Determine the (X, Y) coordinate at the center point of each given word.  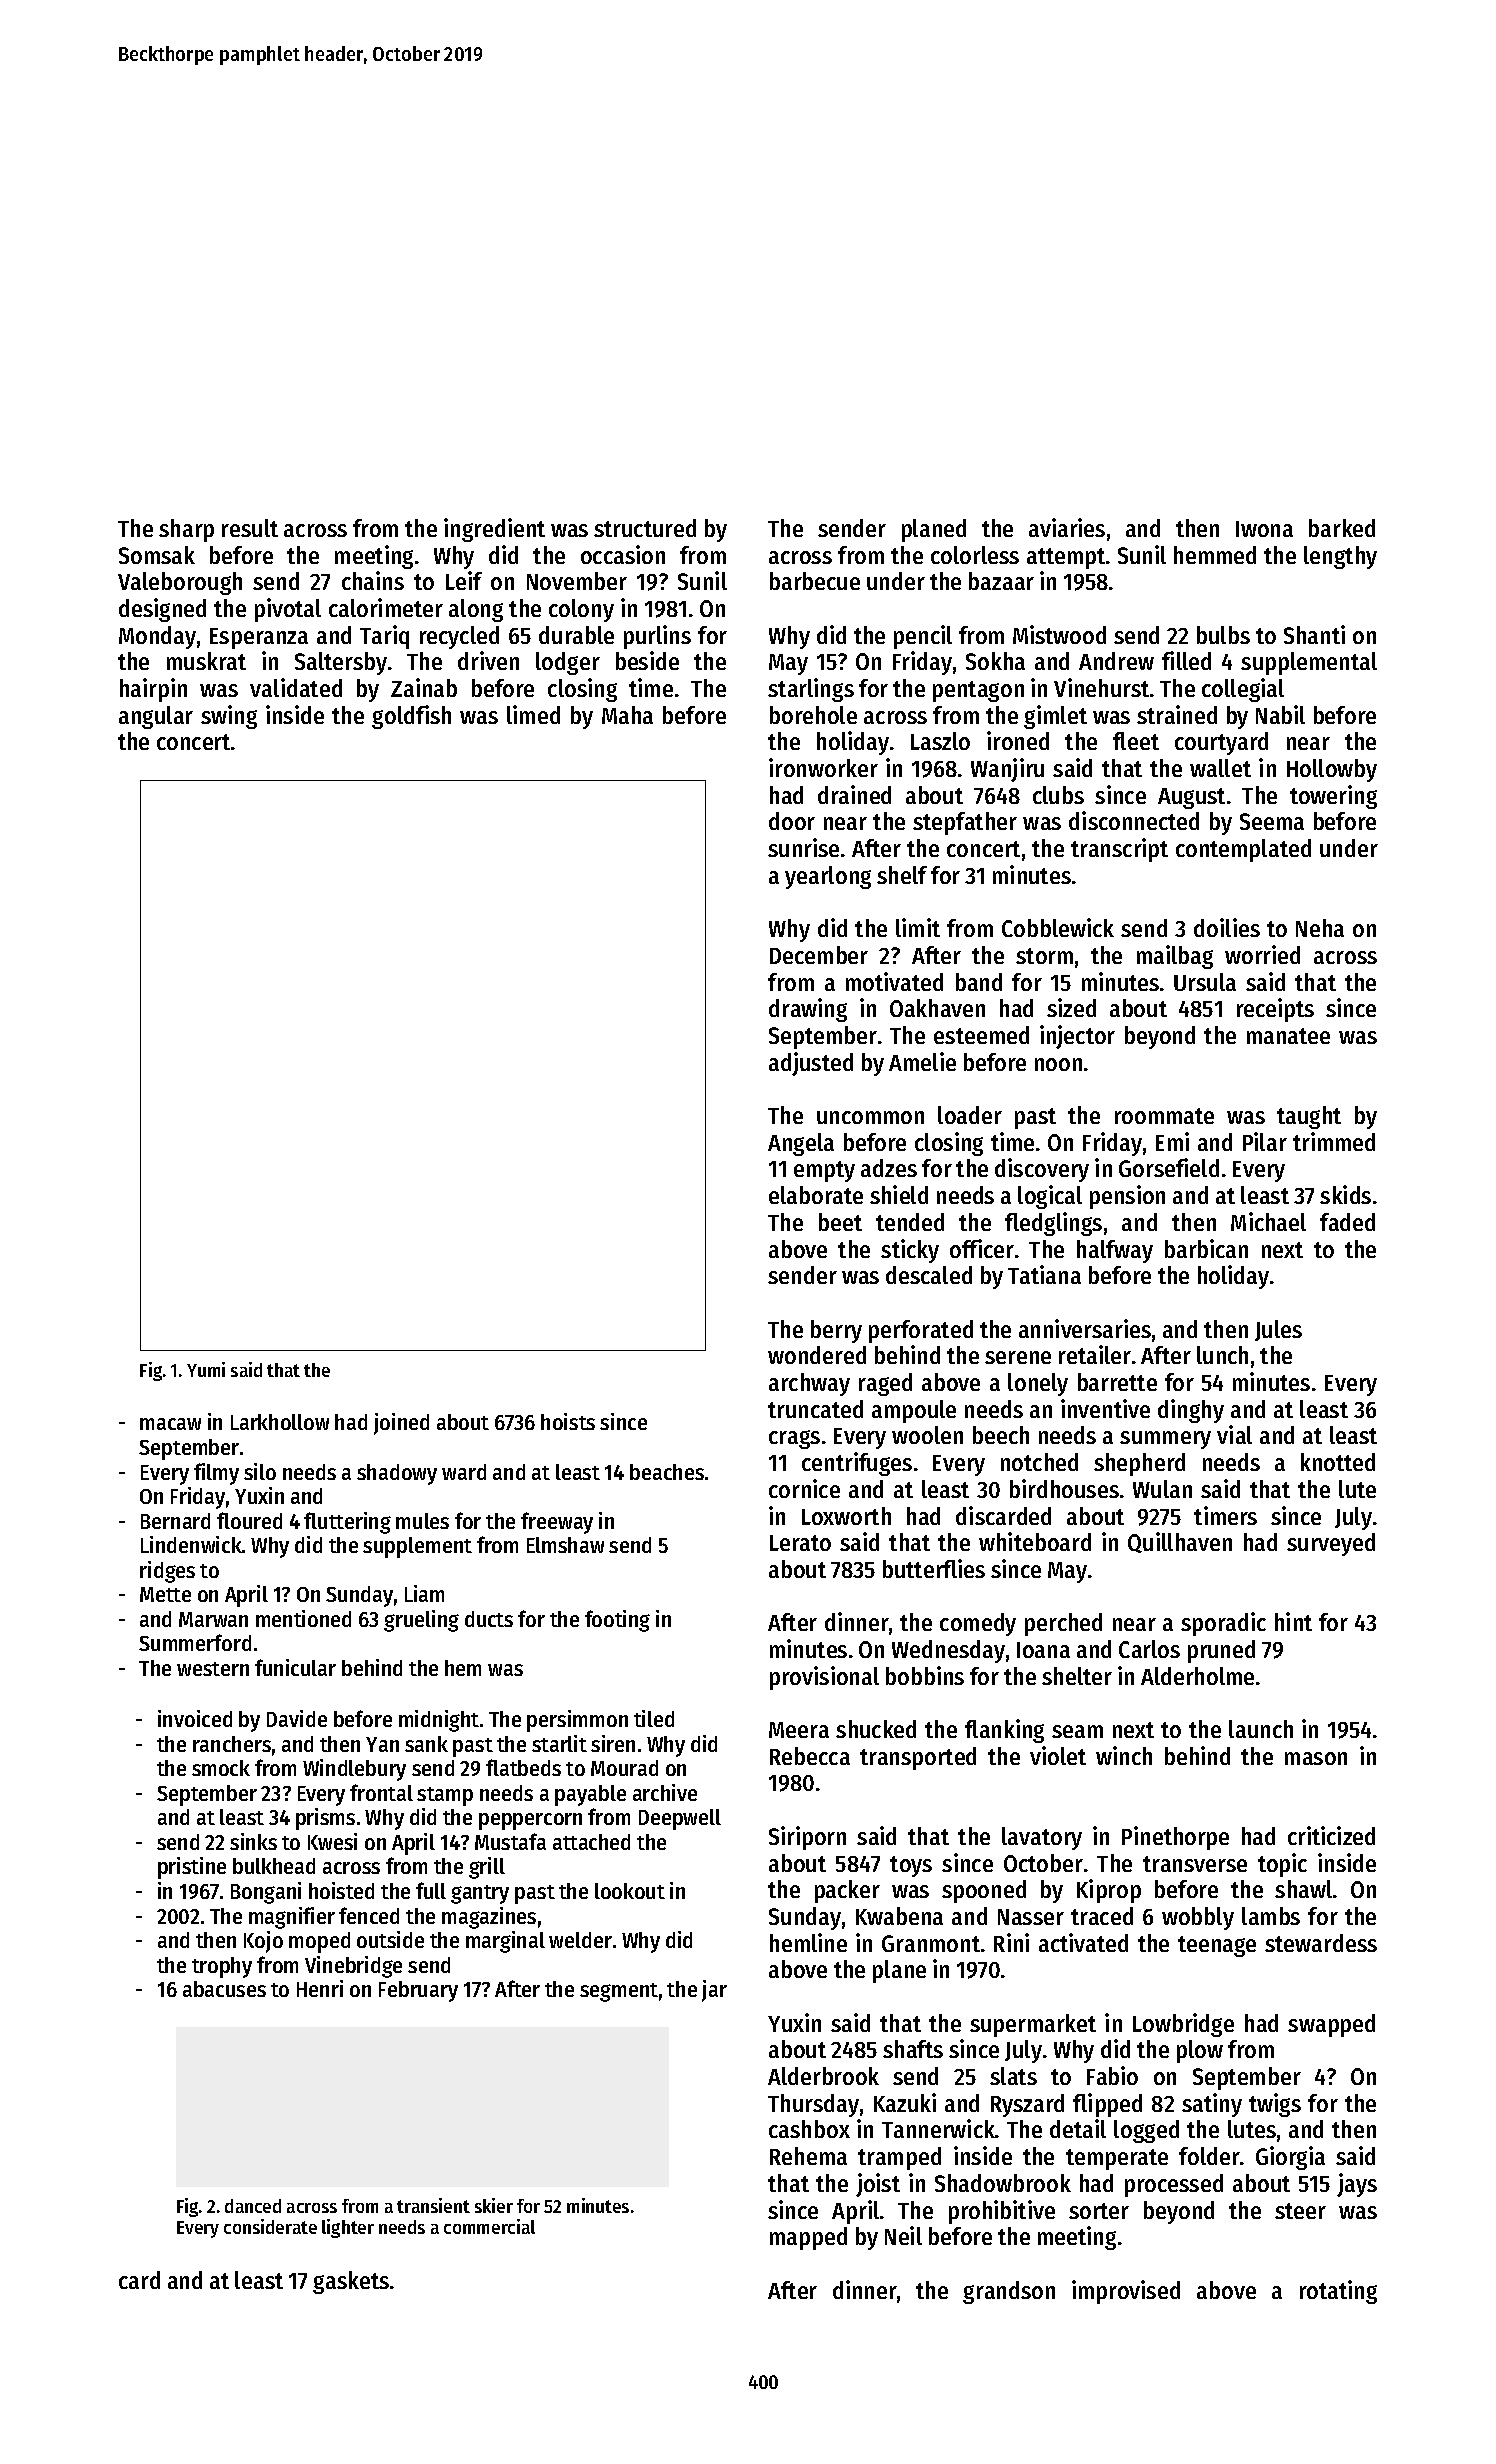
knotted (1338, 1462)
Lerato (800, 1543)
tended (910, 1222)
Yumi (206, 1369)
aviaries (1067, 527)
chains (373, 580)
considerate (270, 2226)
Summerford (195, 1642)
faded (1347, 1222)
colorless (975, 555)
